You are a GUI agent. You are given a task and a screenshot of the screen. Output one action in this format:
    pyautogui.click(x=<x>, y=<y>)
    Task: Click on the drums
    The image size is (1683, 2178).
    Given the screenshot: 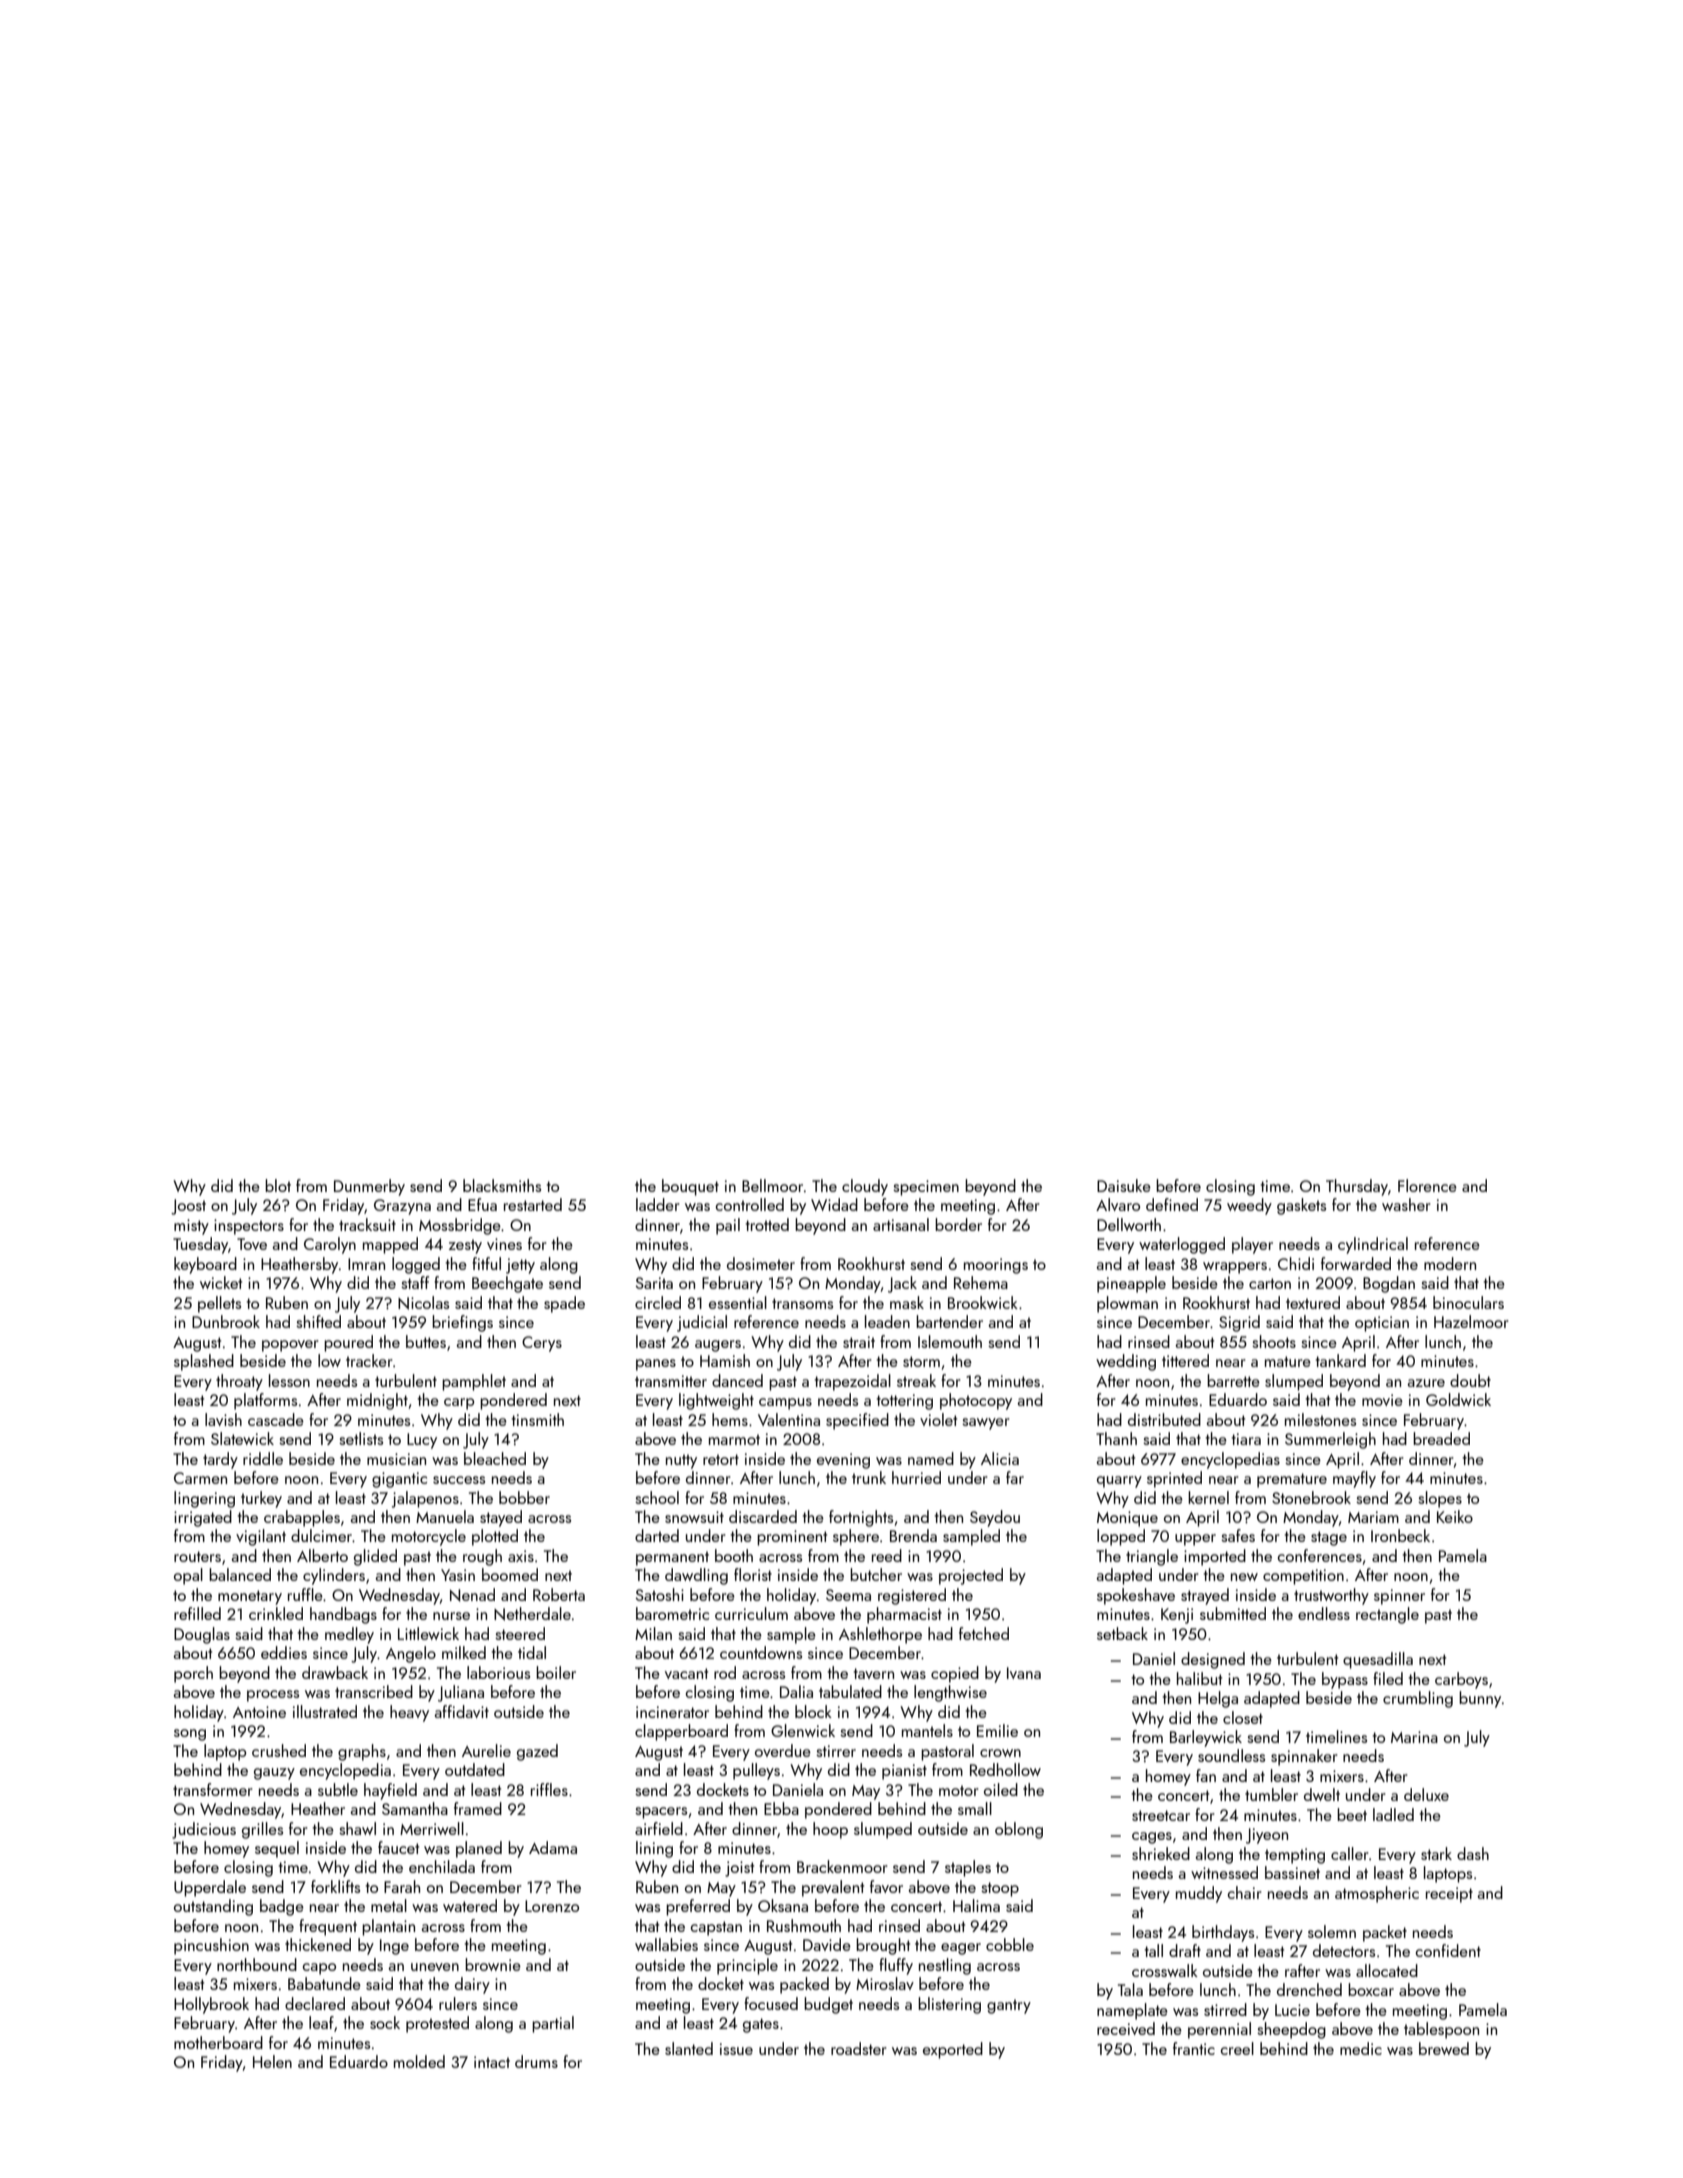 What is the action you would take?
    pyautogui.click(x=536, y=2061)
